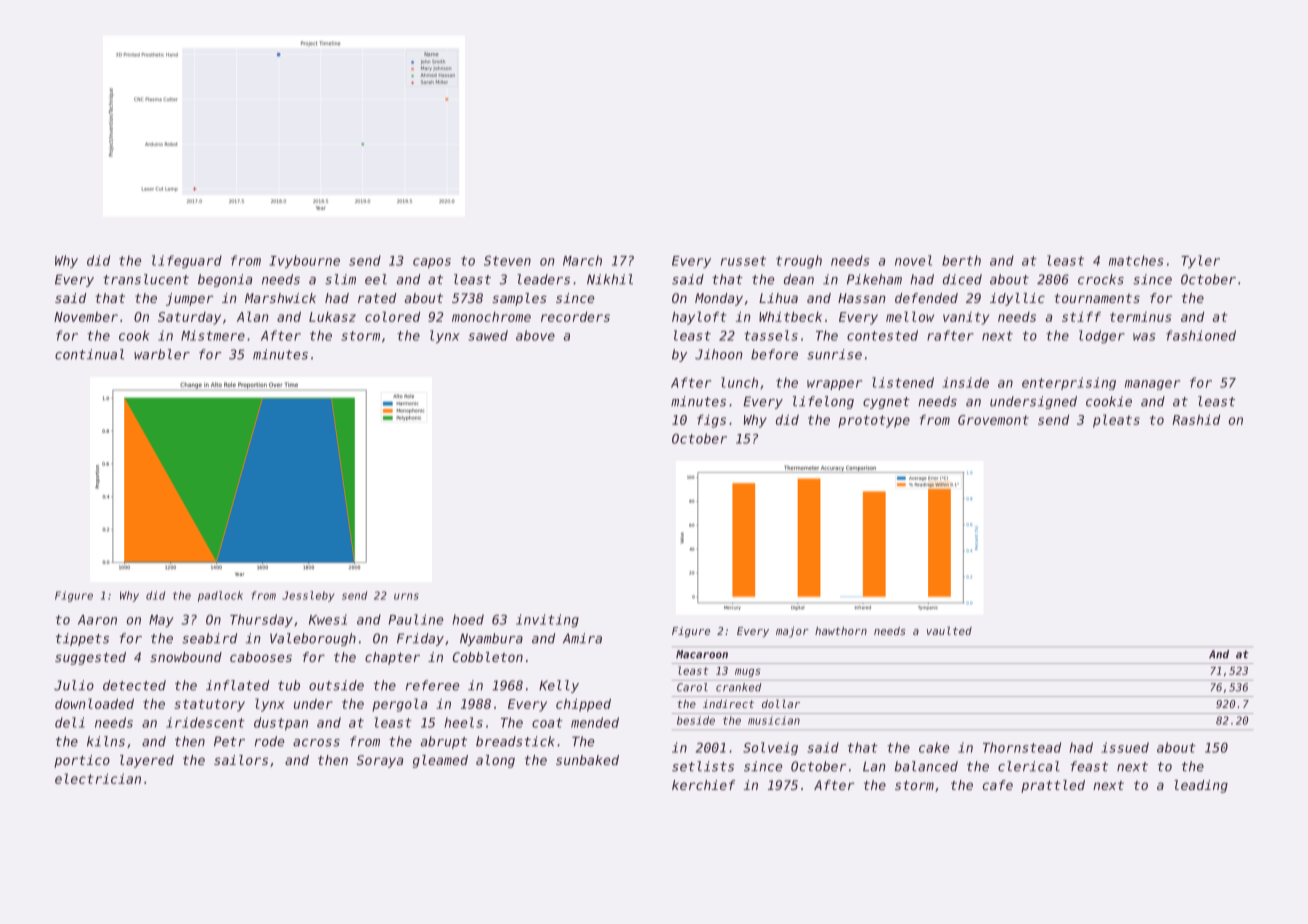 Image resolution: width=1308 pixels, height=924 pixels. I want to click on warbler, so click(162, 354).
